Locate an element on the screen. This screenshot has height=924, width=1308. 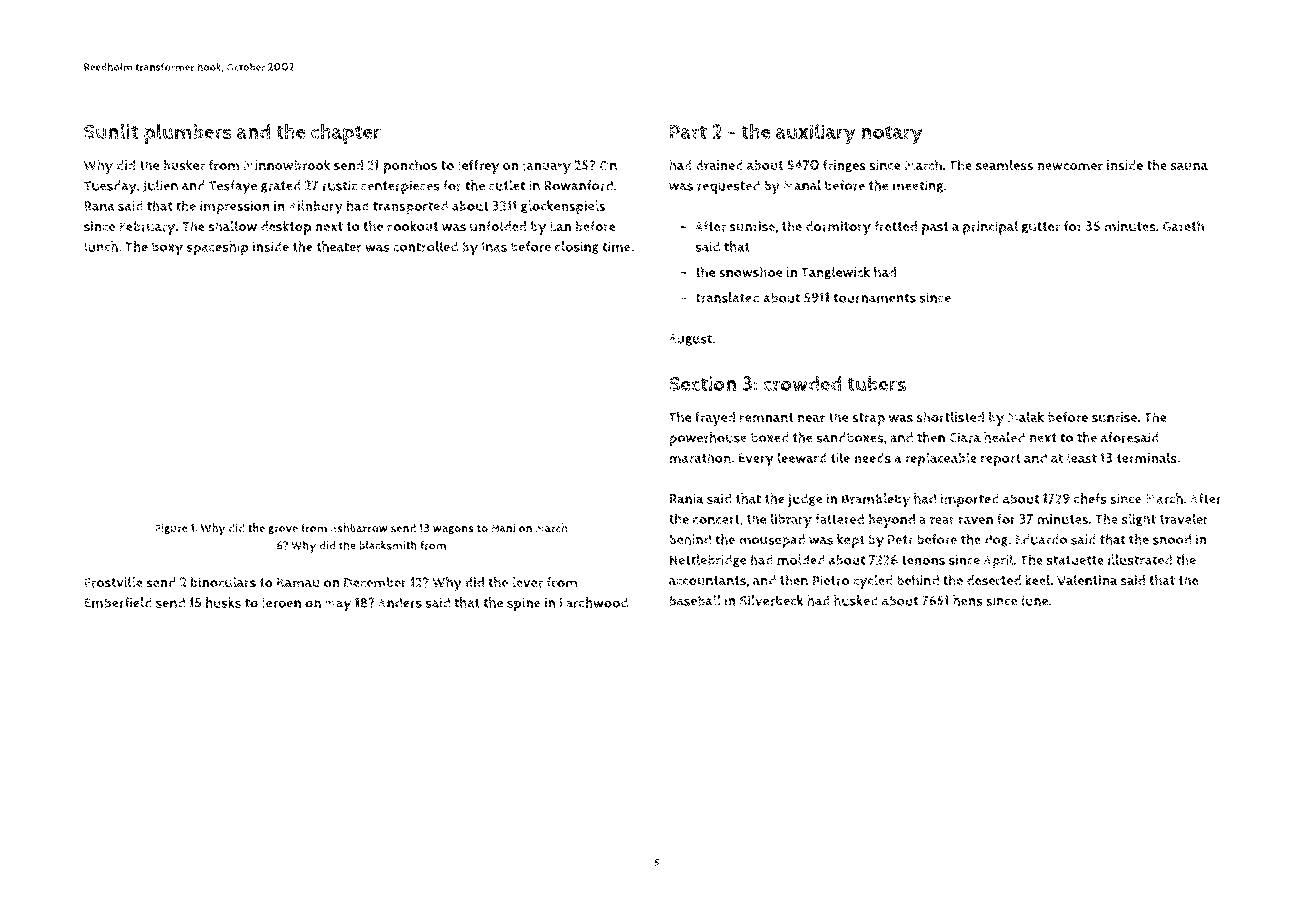
chapter is located at coordinates (346, 133).
